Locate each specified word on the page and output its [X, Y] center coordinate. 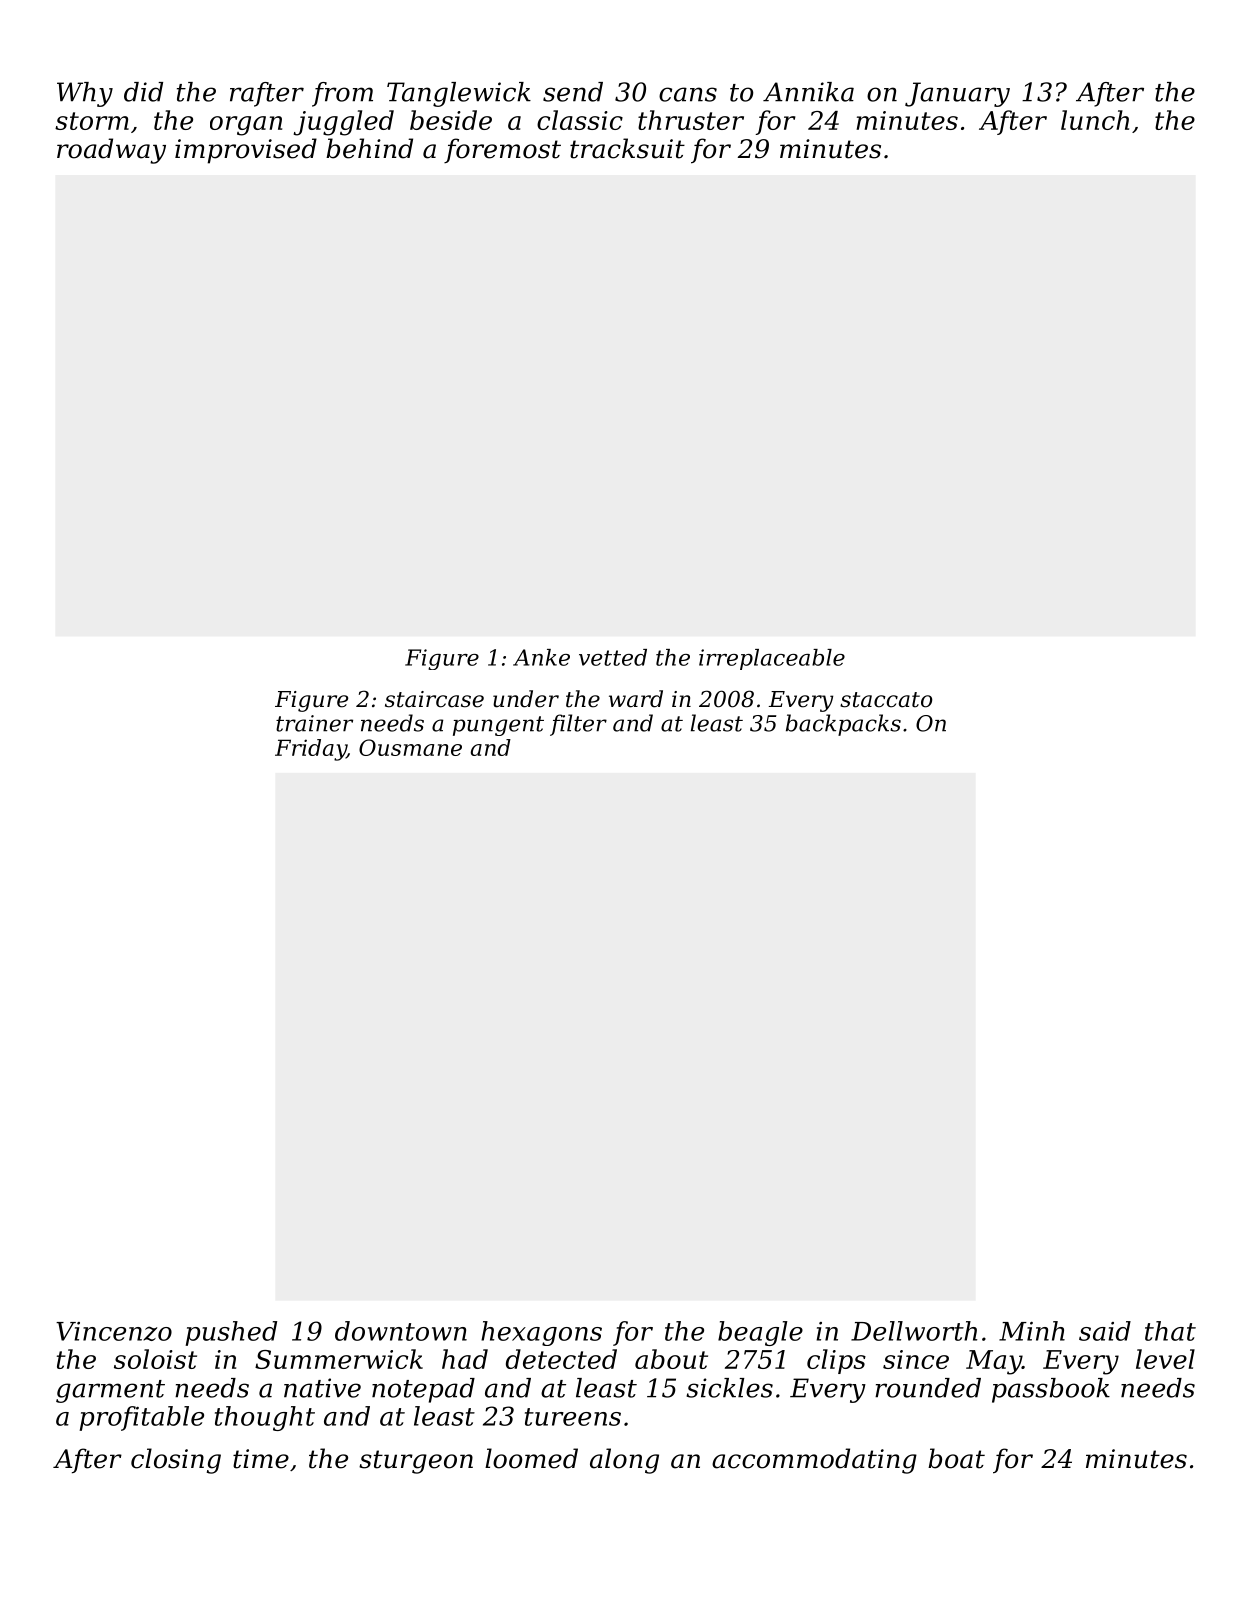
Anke [541, 657]
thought [265, 1418]
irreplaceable [772, 659]
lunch [1095, 120]
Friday [310, 750]
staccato [886, 700]
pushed [231, 1333]
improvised [246, 151]
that [1170, 1331]
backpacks [843, 725]
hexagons [541, 1333]
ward [636, 699]
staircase [434, 699]
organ [246, 126]
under [526, 699]
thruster [691, 120]
